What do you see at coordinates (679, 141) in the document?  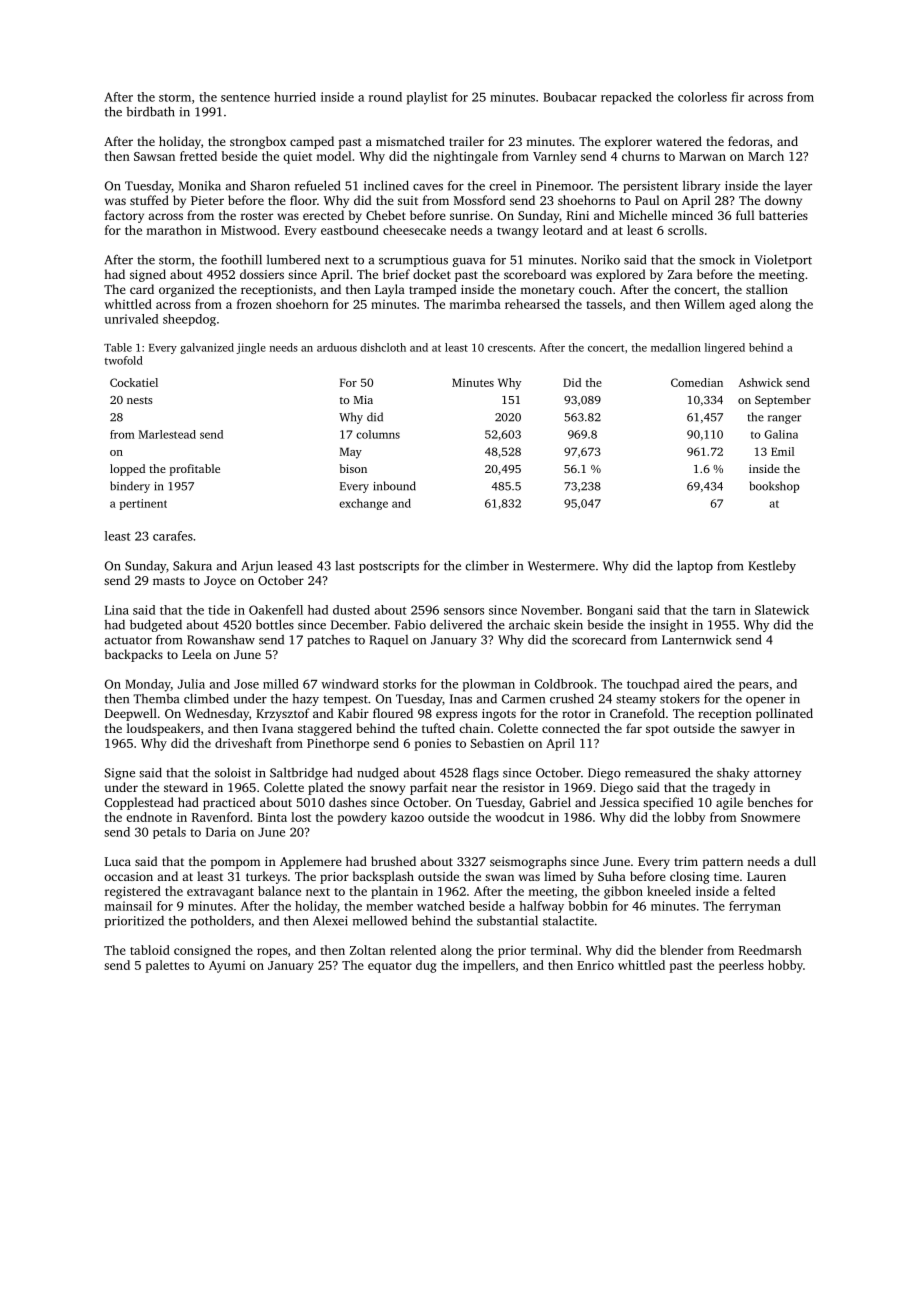 I see `watered` at bounding box center [679, 141].
